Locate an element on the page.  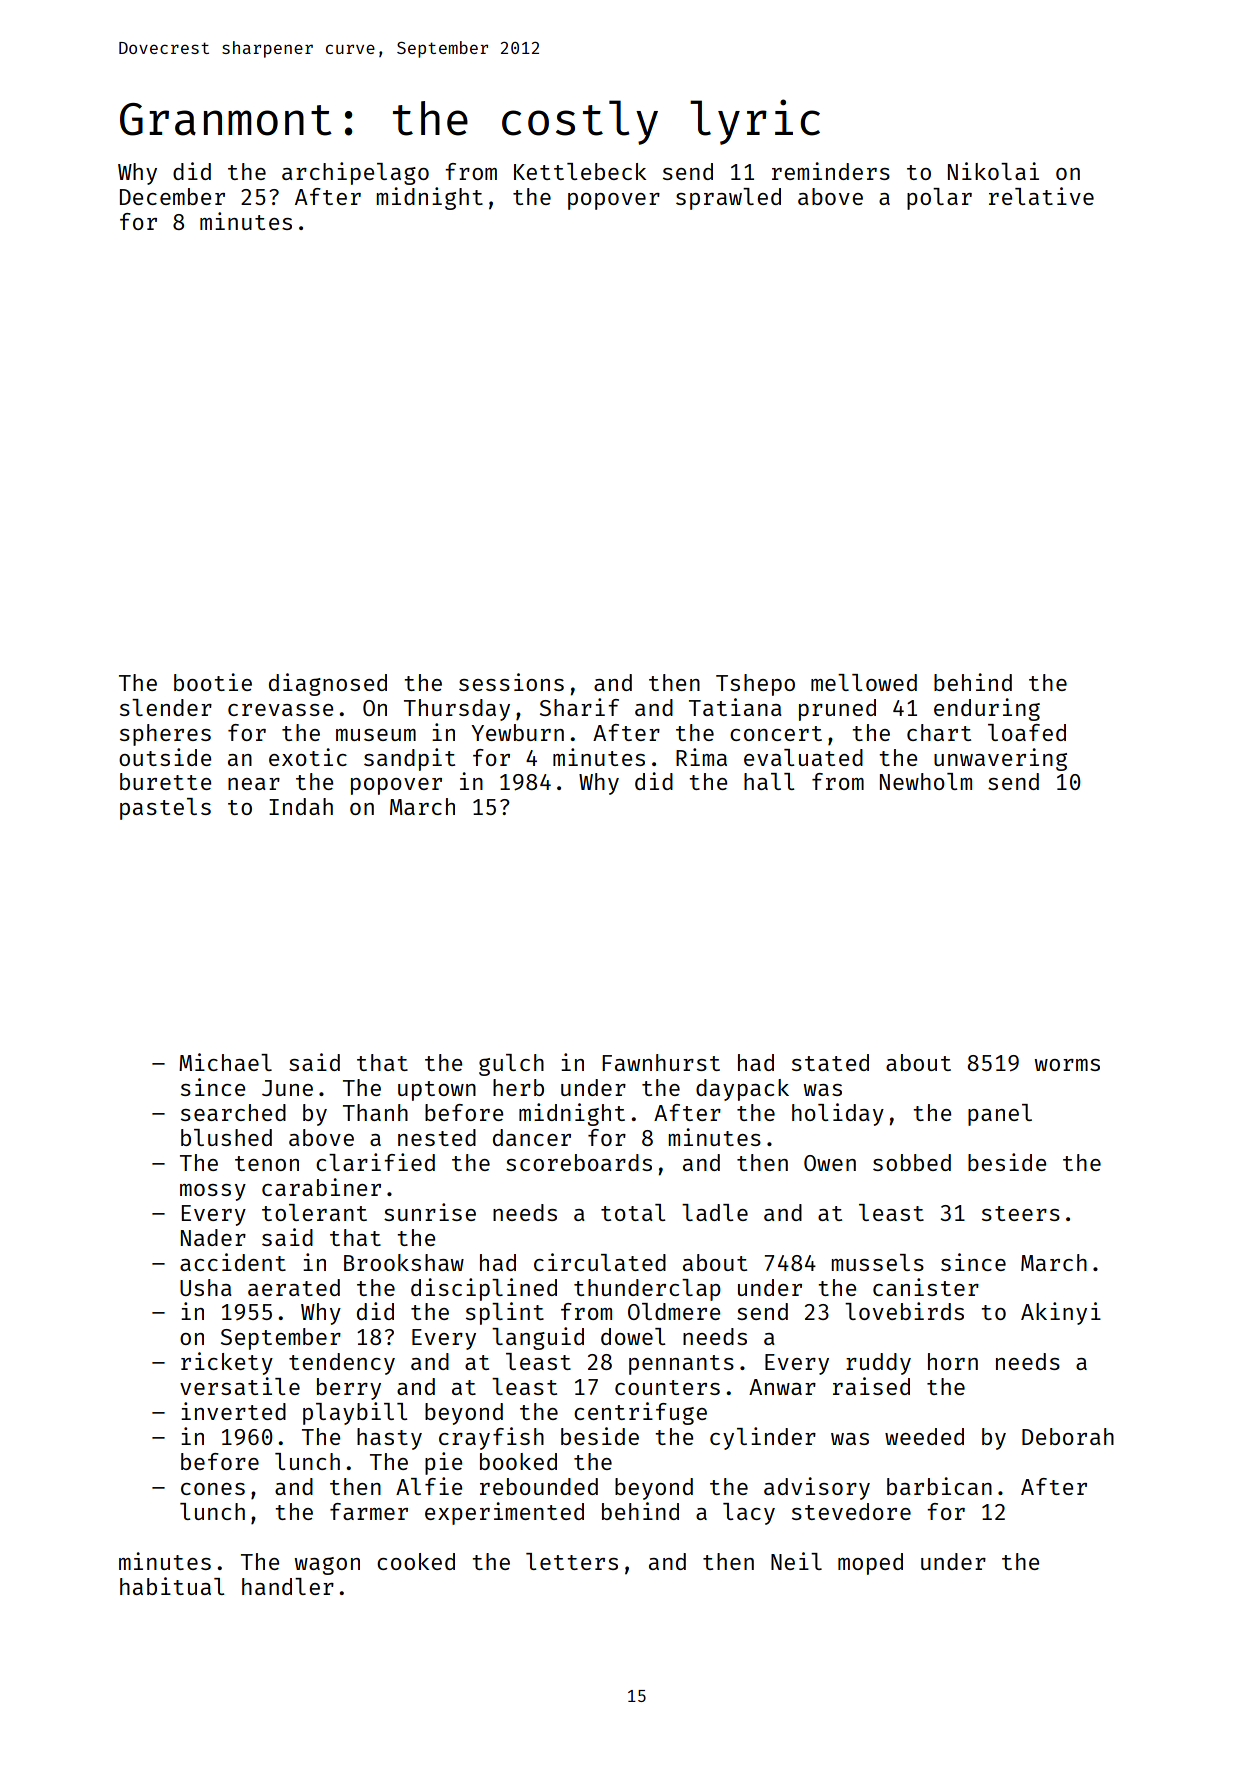
bootie is located at coordinates (213, 682).
